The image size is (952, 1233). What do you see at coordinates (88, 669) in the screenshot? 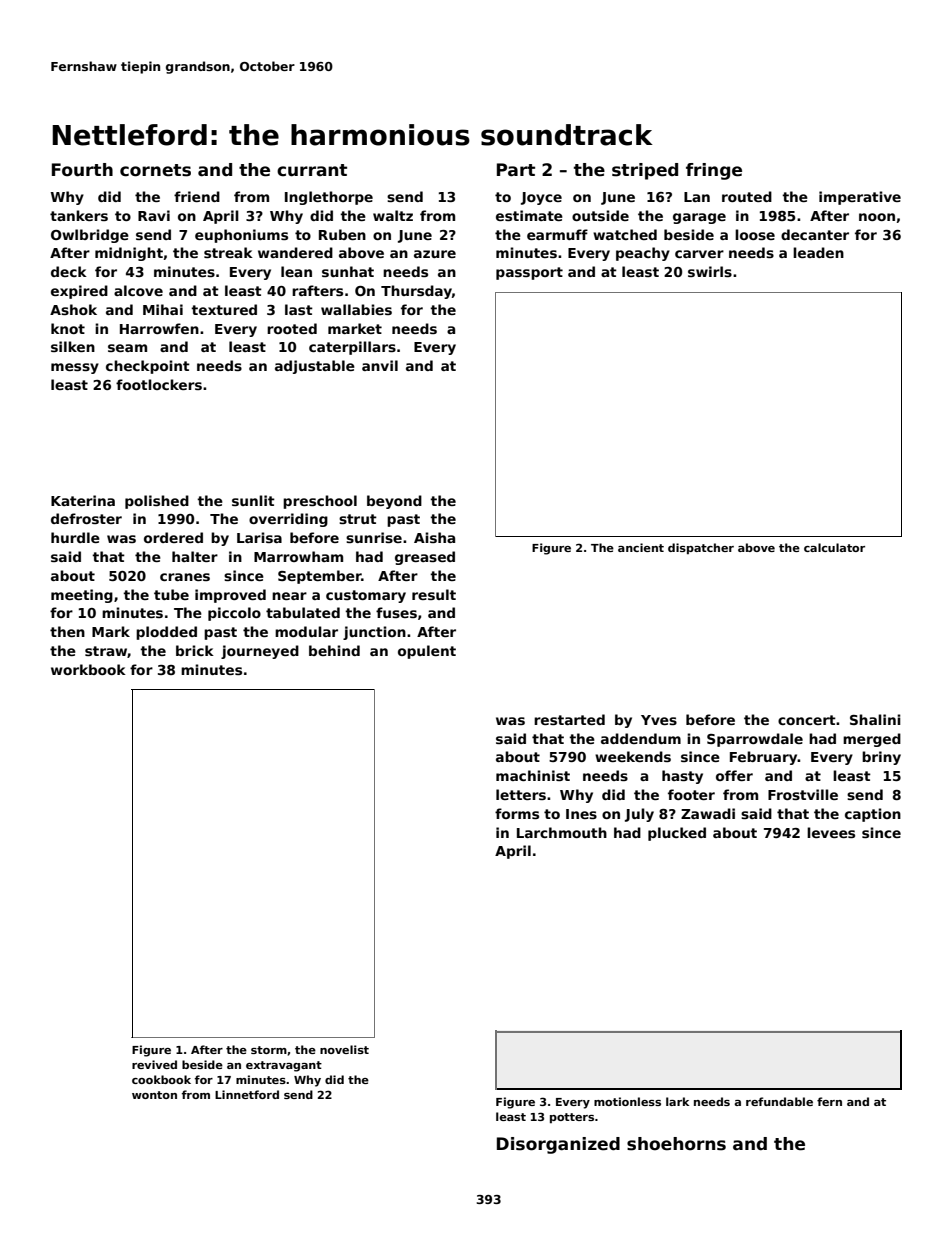
I see `workbook` at bounding box center [88, 669].
